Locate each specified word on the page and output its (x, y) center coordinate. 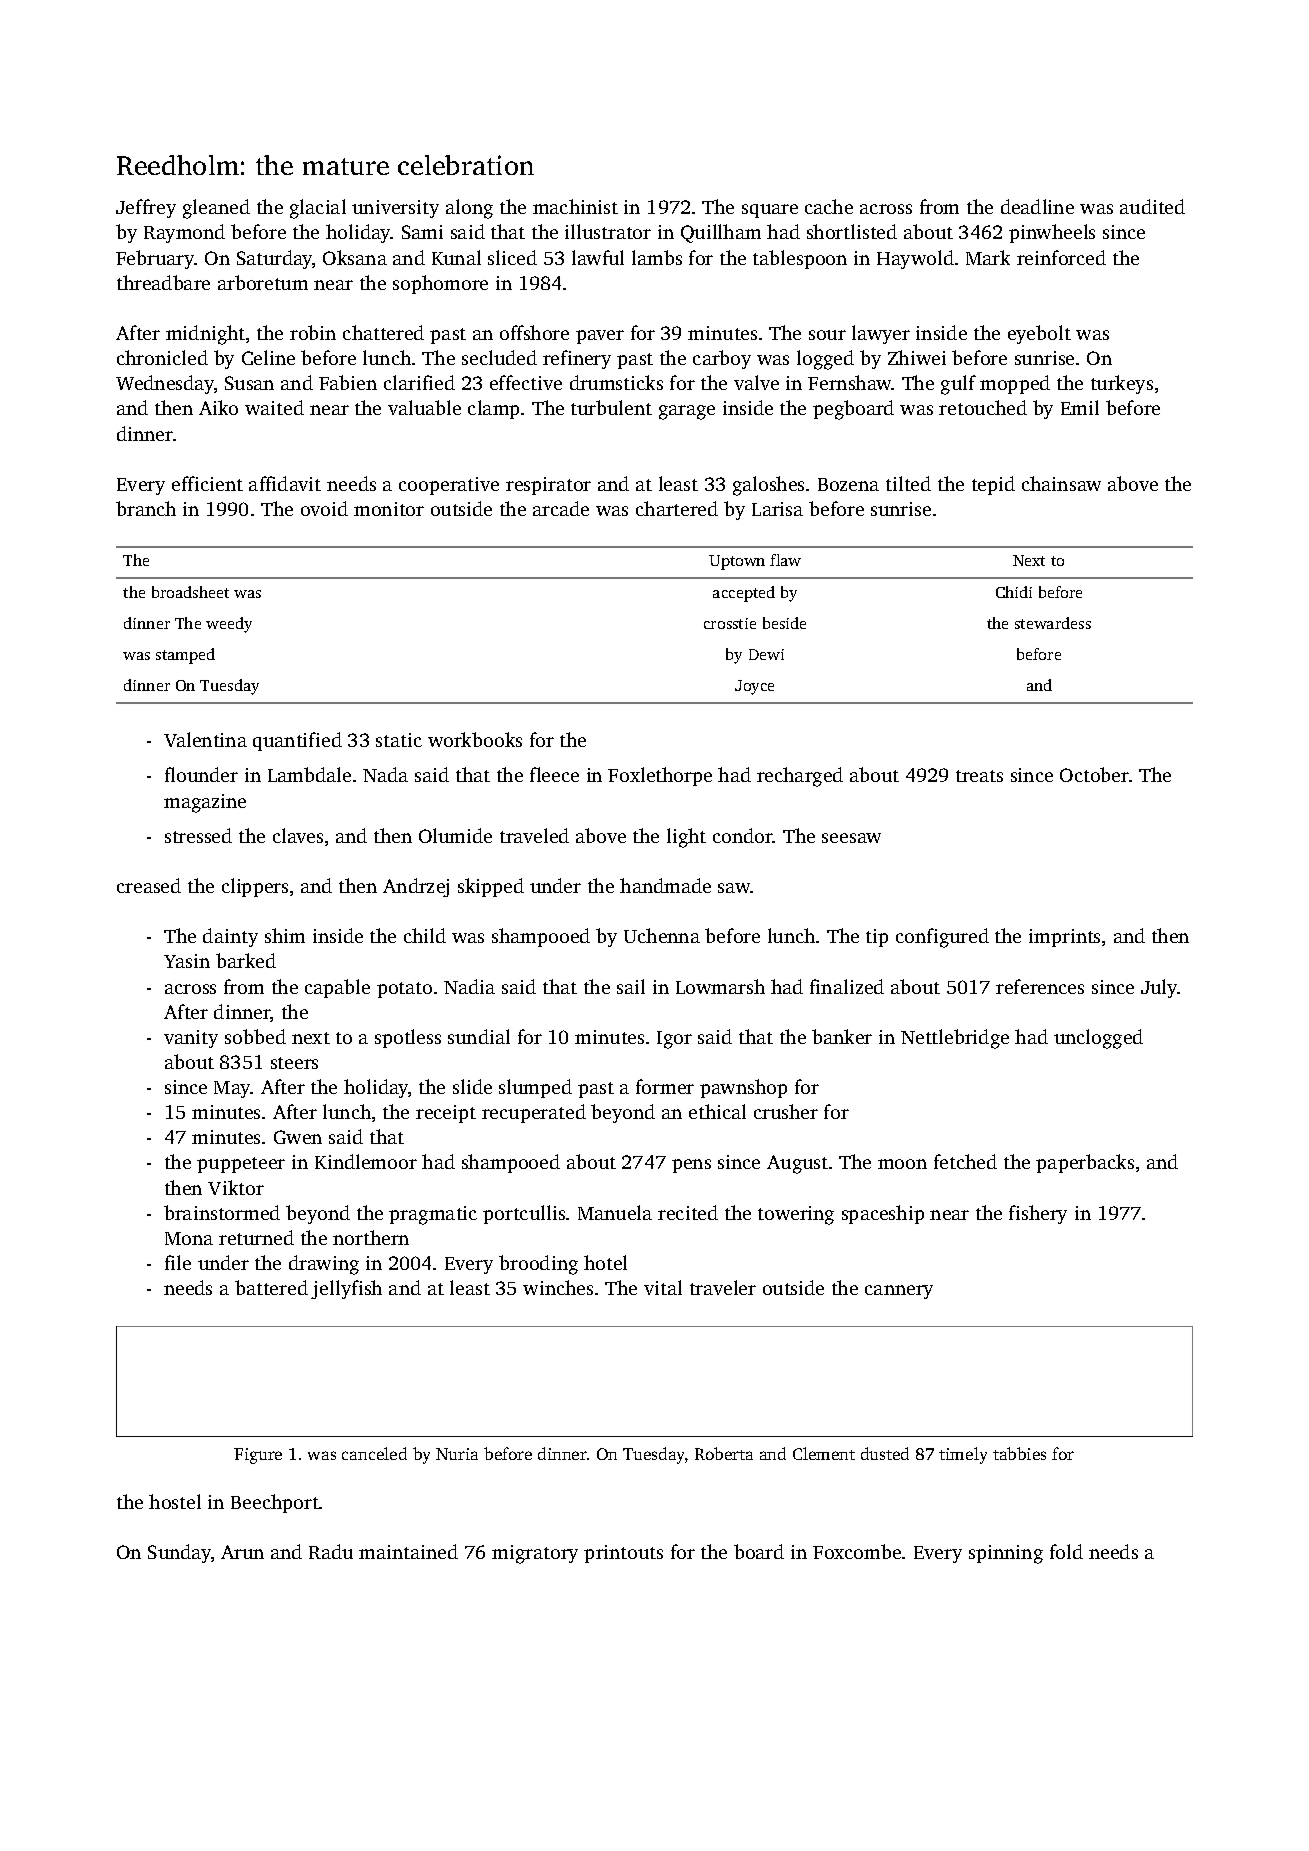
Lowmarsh (720, 986)
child (425, 935)
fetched (965, 1161)
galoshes (768, 486)
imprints (1064, 938)
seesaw (851, 838)
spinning (1006, 1554)
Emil (1080, 407)
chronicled (162, 357)
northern (371, 1237)
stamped (185, 656)
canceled (374, 1453)
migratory (535, 1554)
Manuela (615, 1212)
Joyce (754, 687)
